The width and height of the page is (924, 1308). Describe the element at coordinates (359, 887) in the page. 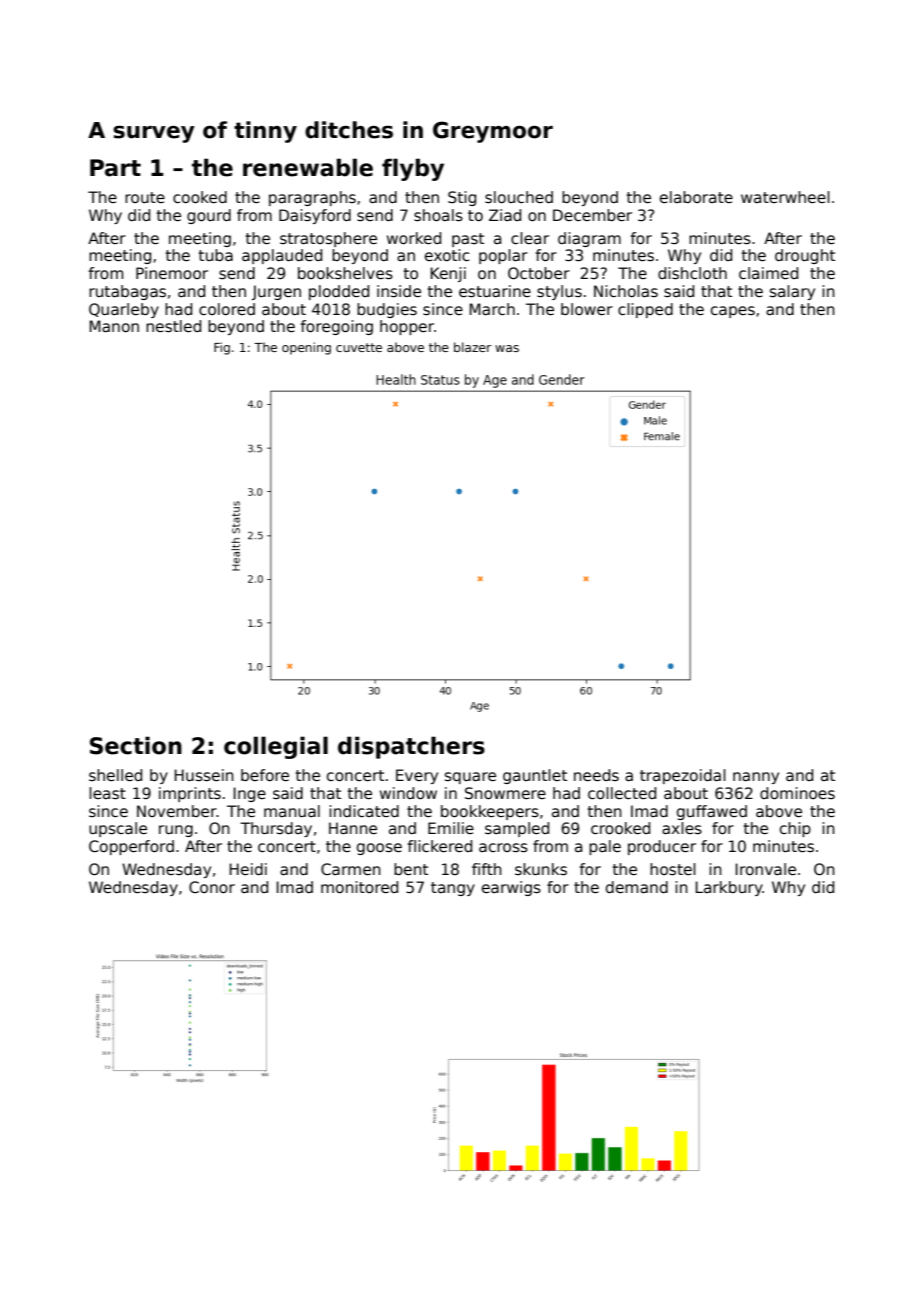

I see `monitored` at that location.
